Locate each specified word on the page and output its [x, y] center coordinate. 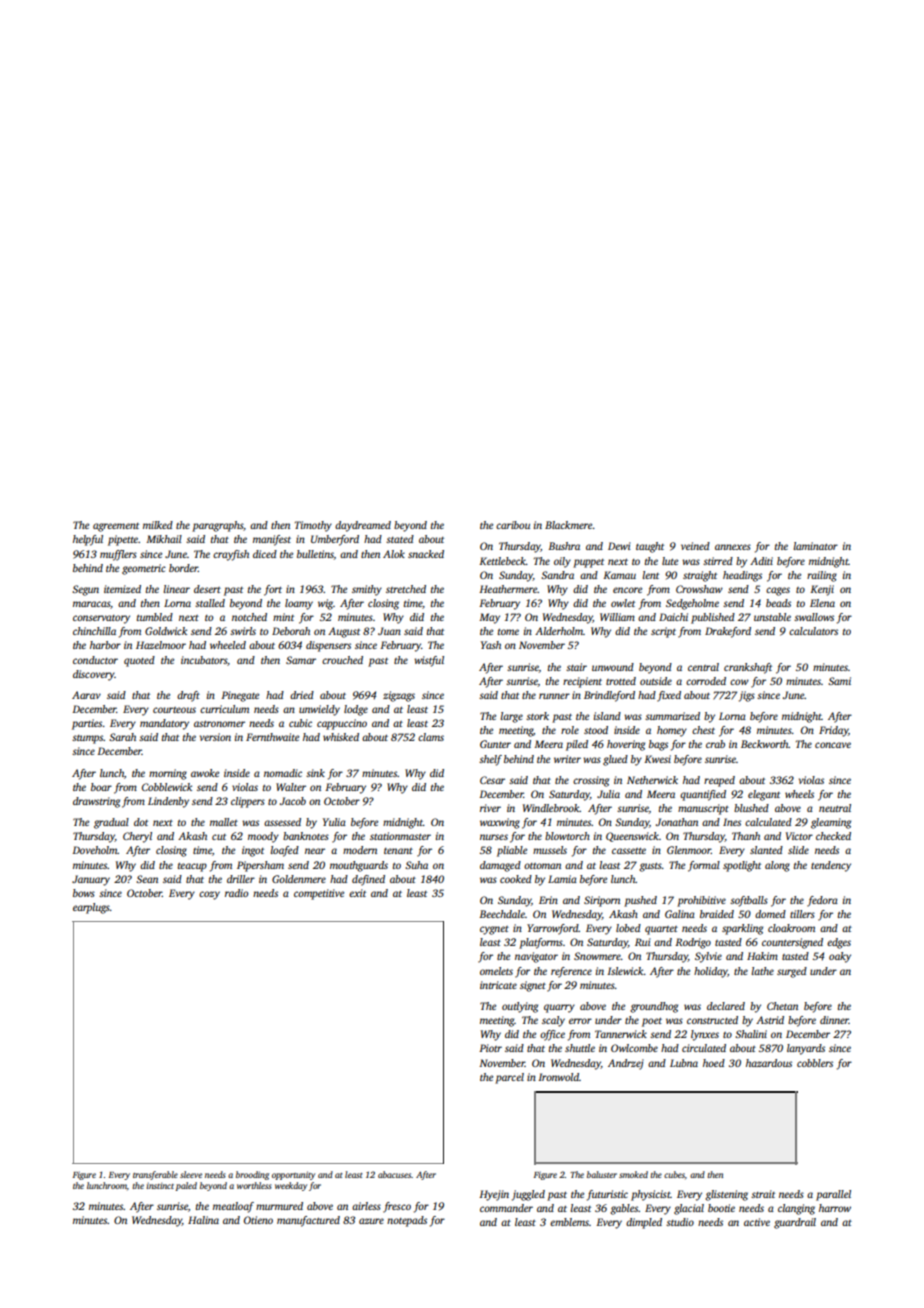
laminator [815, 546]
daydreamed [363, 526]
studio [680, 1222]
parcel [509, 1078]
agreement [116, 527]
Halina [203, 1220]
